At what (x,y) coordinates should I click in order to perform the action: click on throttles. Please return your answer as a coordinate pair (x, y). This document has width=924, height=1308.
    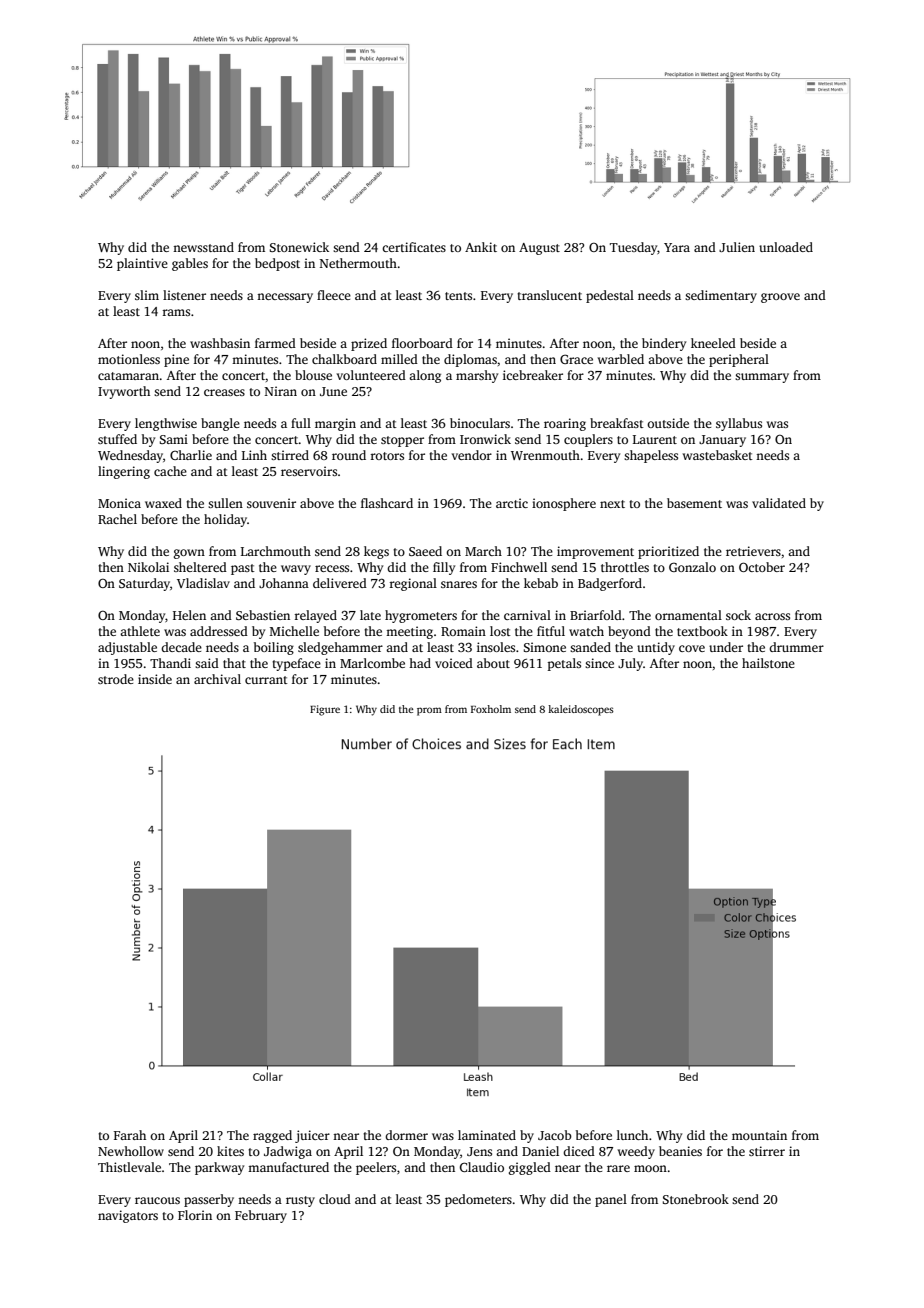
    Looking at the image, I should click on (625, 567).
